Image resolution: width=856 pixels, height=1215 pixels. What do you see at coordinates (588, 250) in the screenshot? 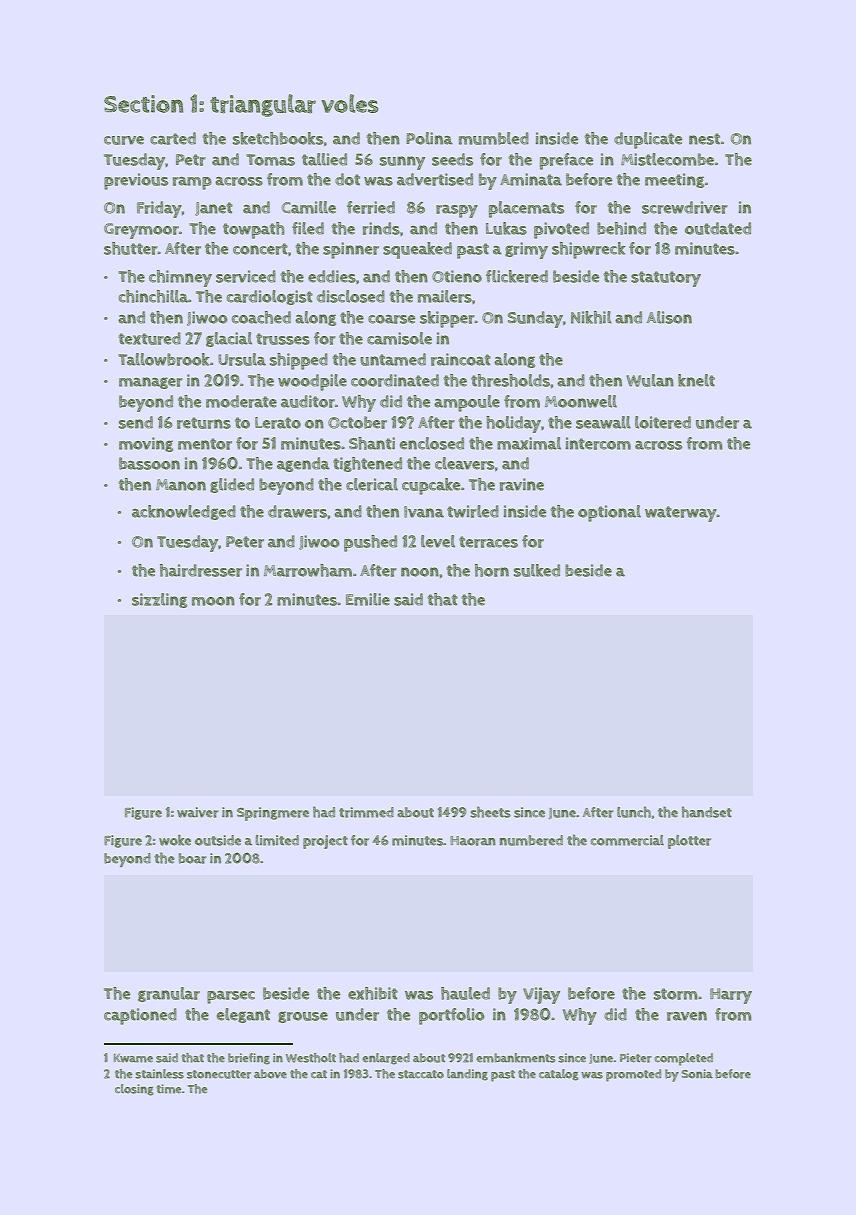
I see `shipwreck` at bounding box center [588, 250].
